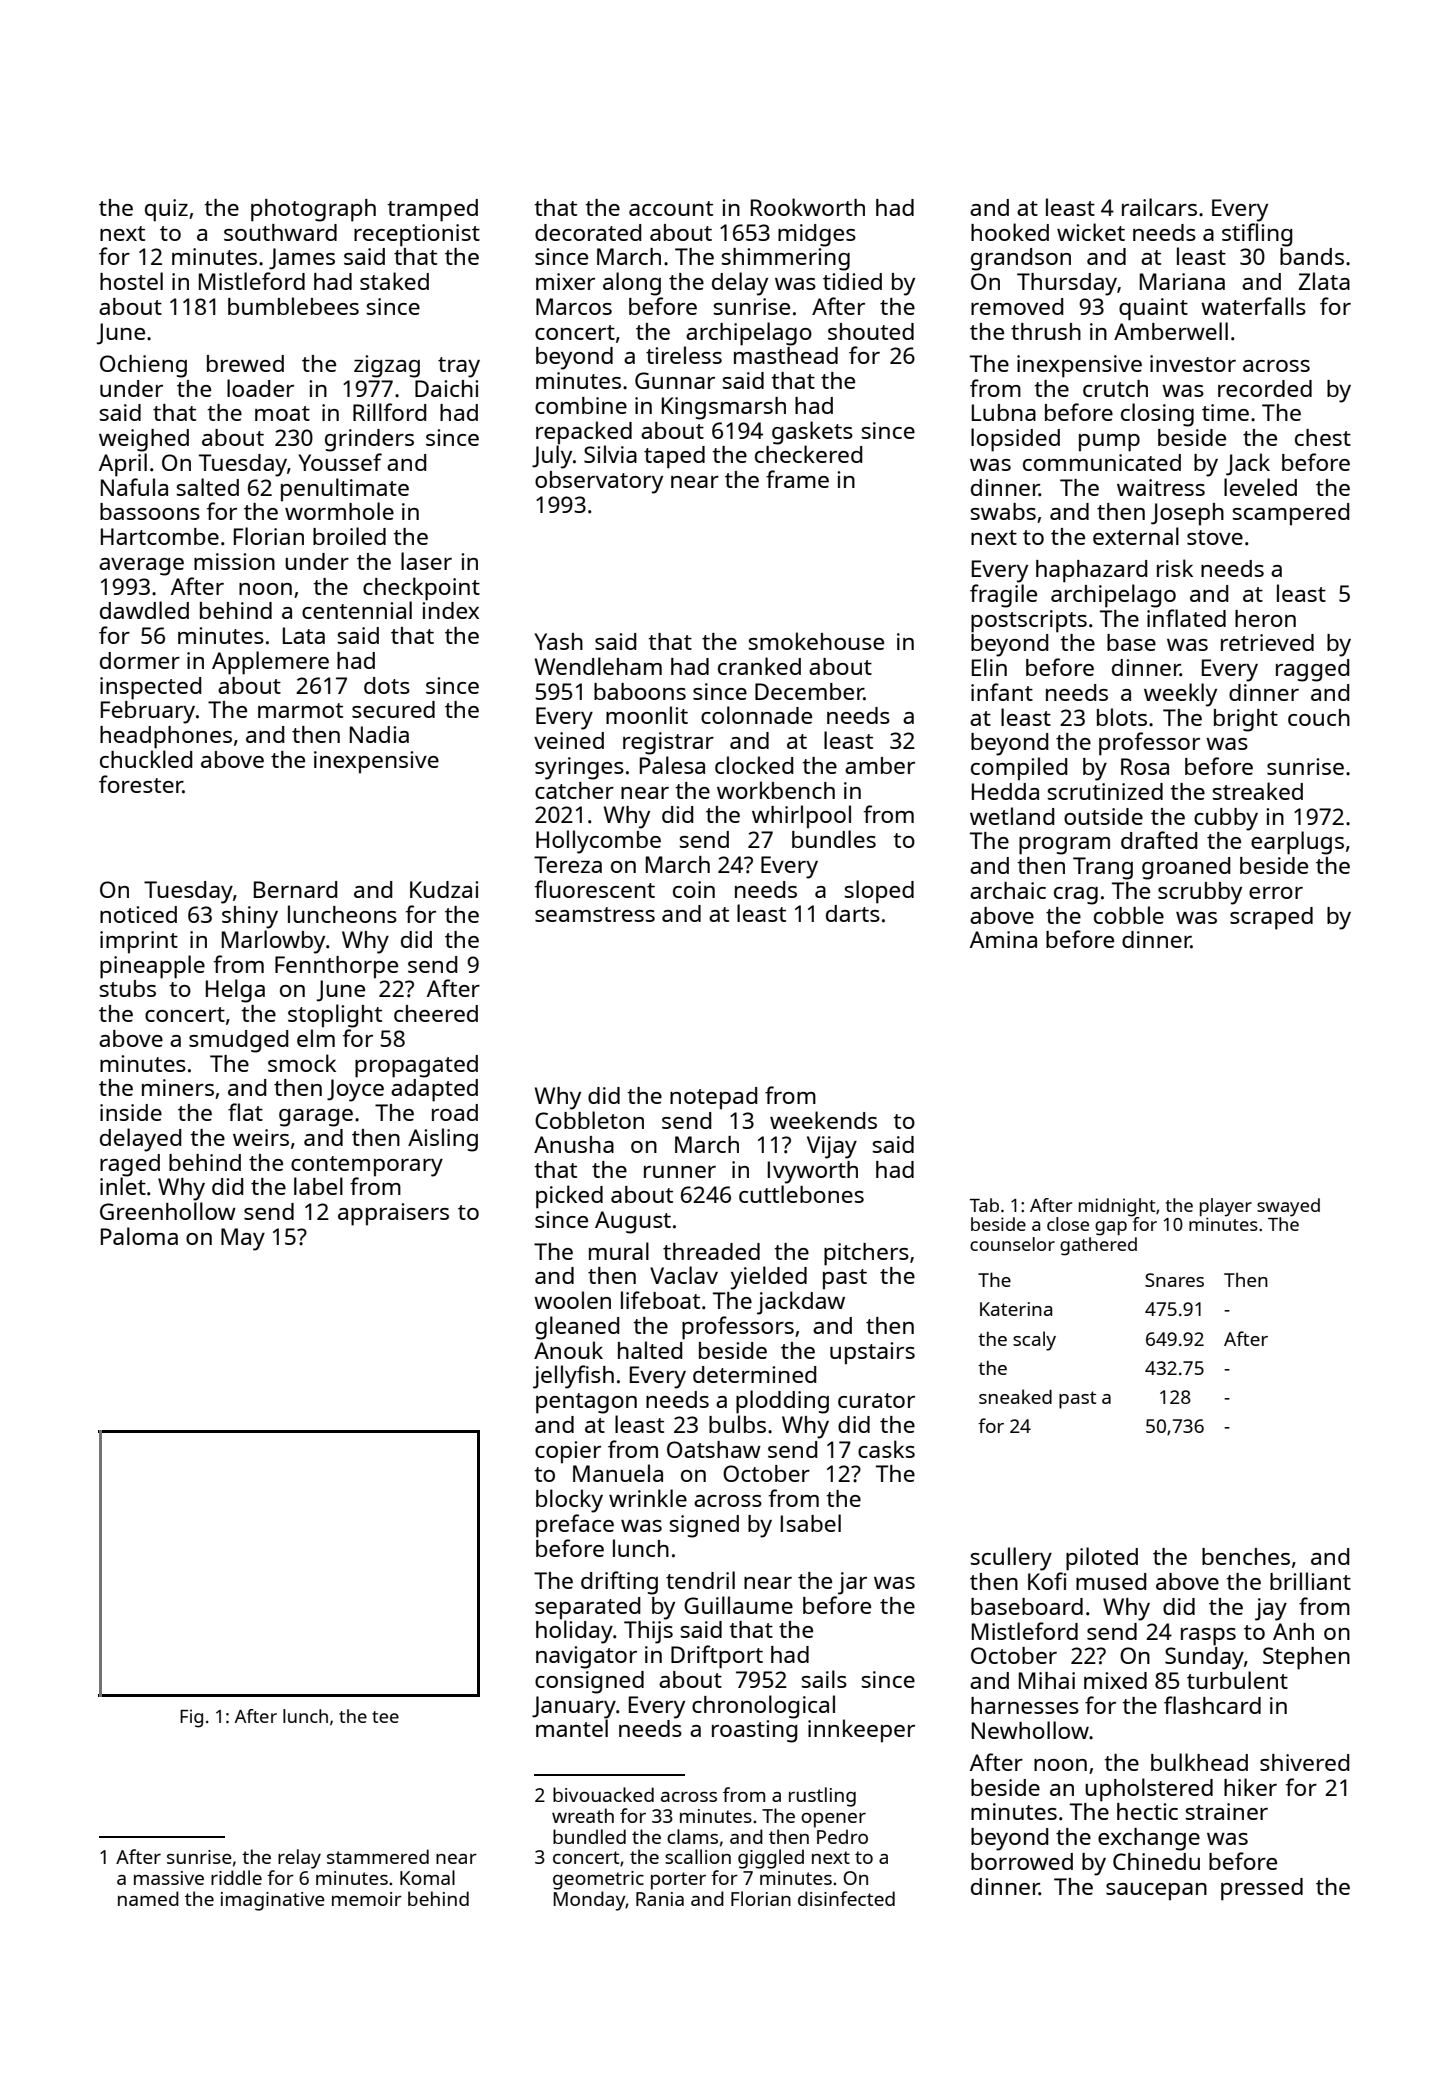 The image size is (1450, 2100). What do you see at coordinates (876, 1400) in the screenshot?
I see `curator` at bounding box center [876, 1400].
